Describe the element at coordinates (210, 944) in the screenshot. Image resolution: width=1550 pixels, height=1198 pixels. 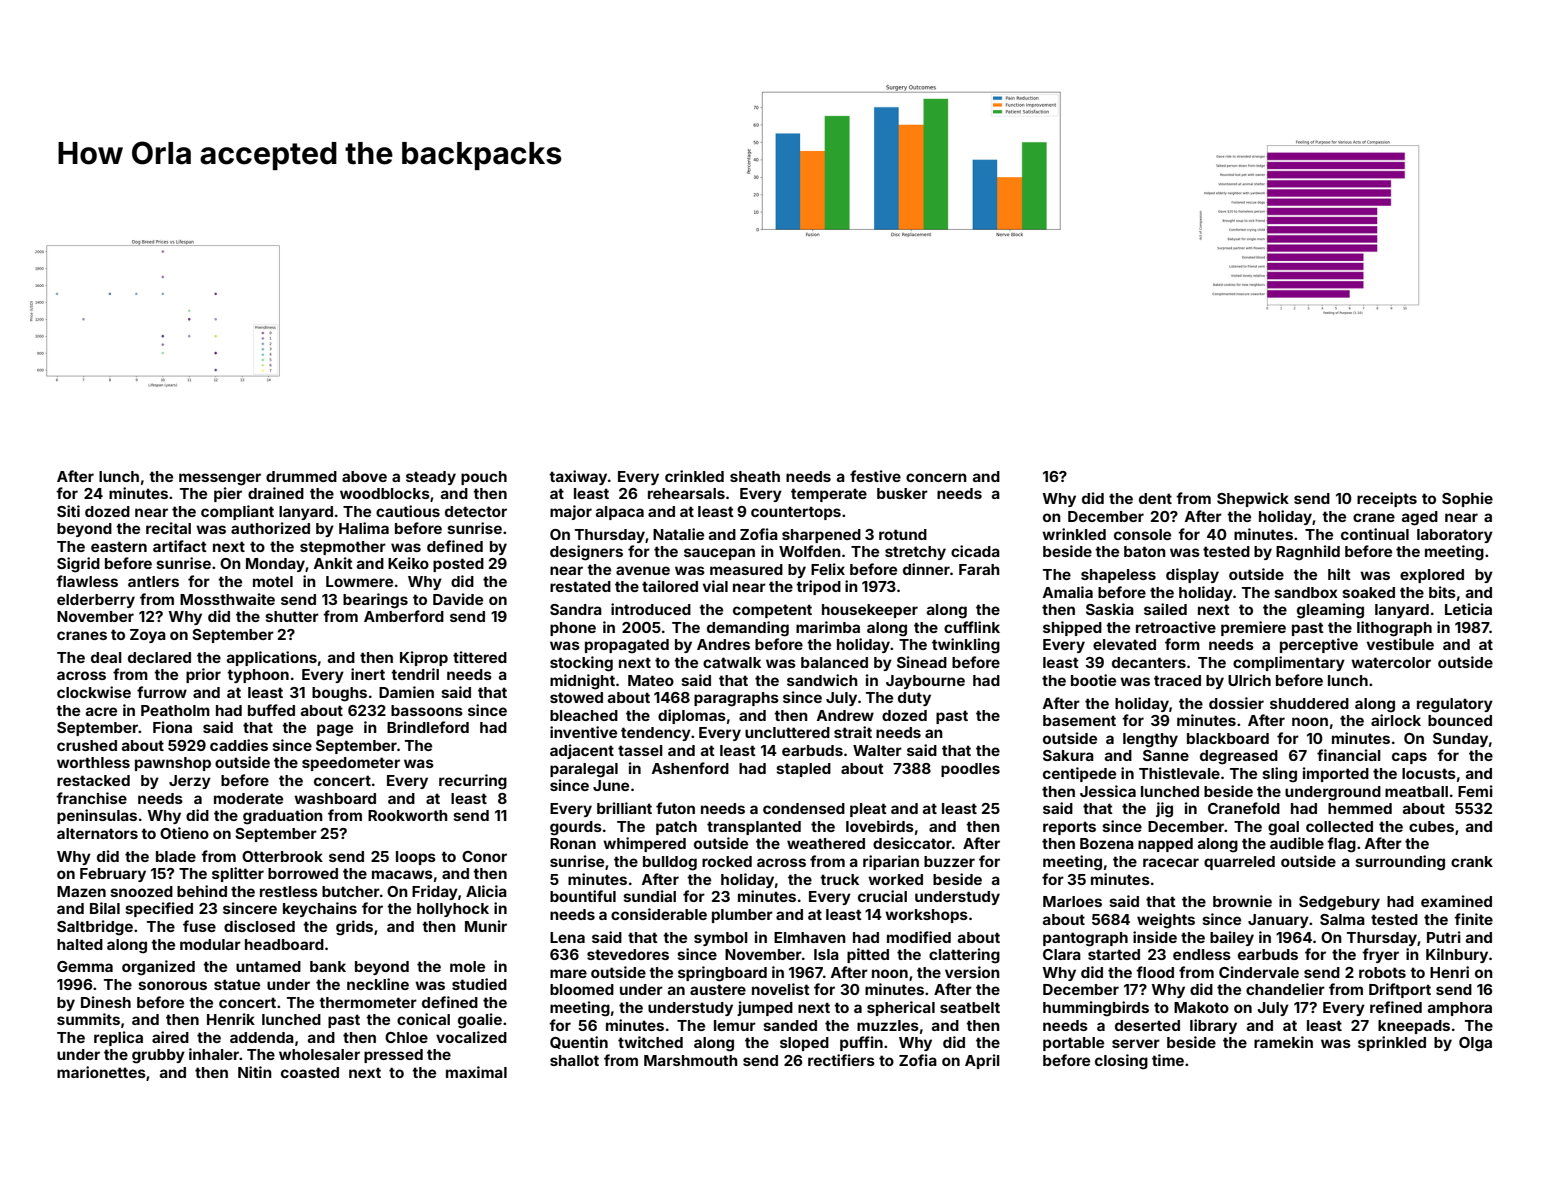
I see `modular` at that location.
